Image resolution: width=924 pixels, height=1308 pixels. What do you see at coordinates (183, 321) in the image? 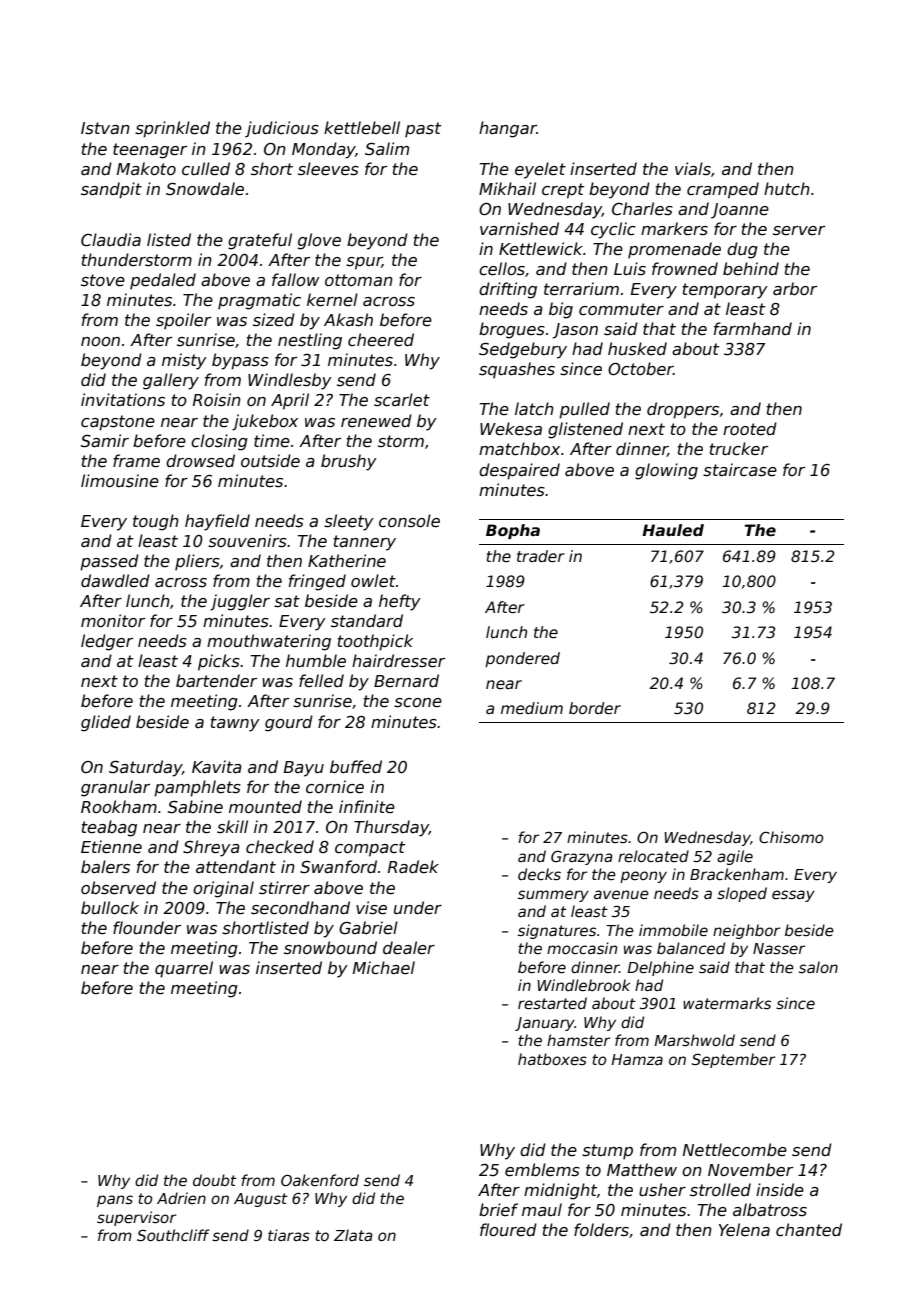
I see `spoiler` at bounding box center [183, 321].
